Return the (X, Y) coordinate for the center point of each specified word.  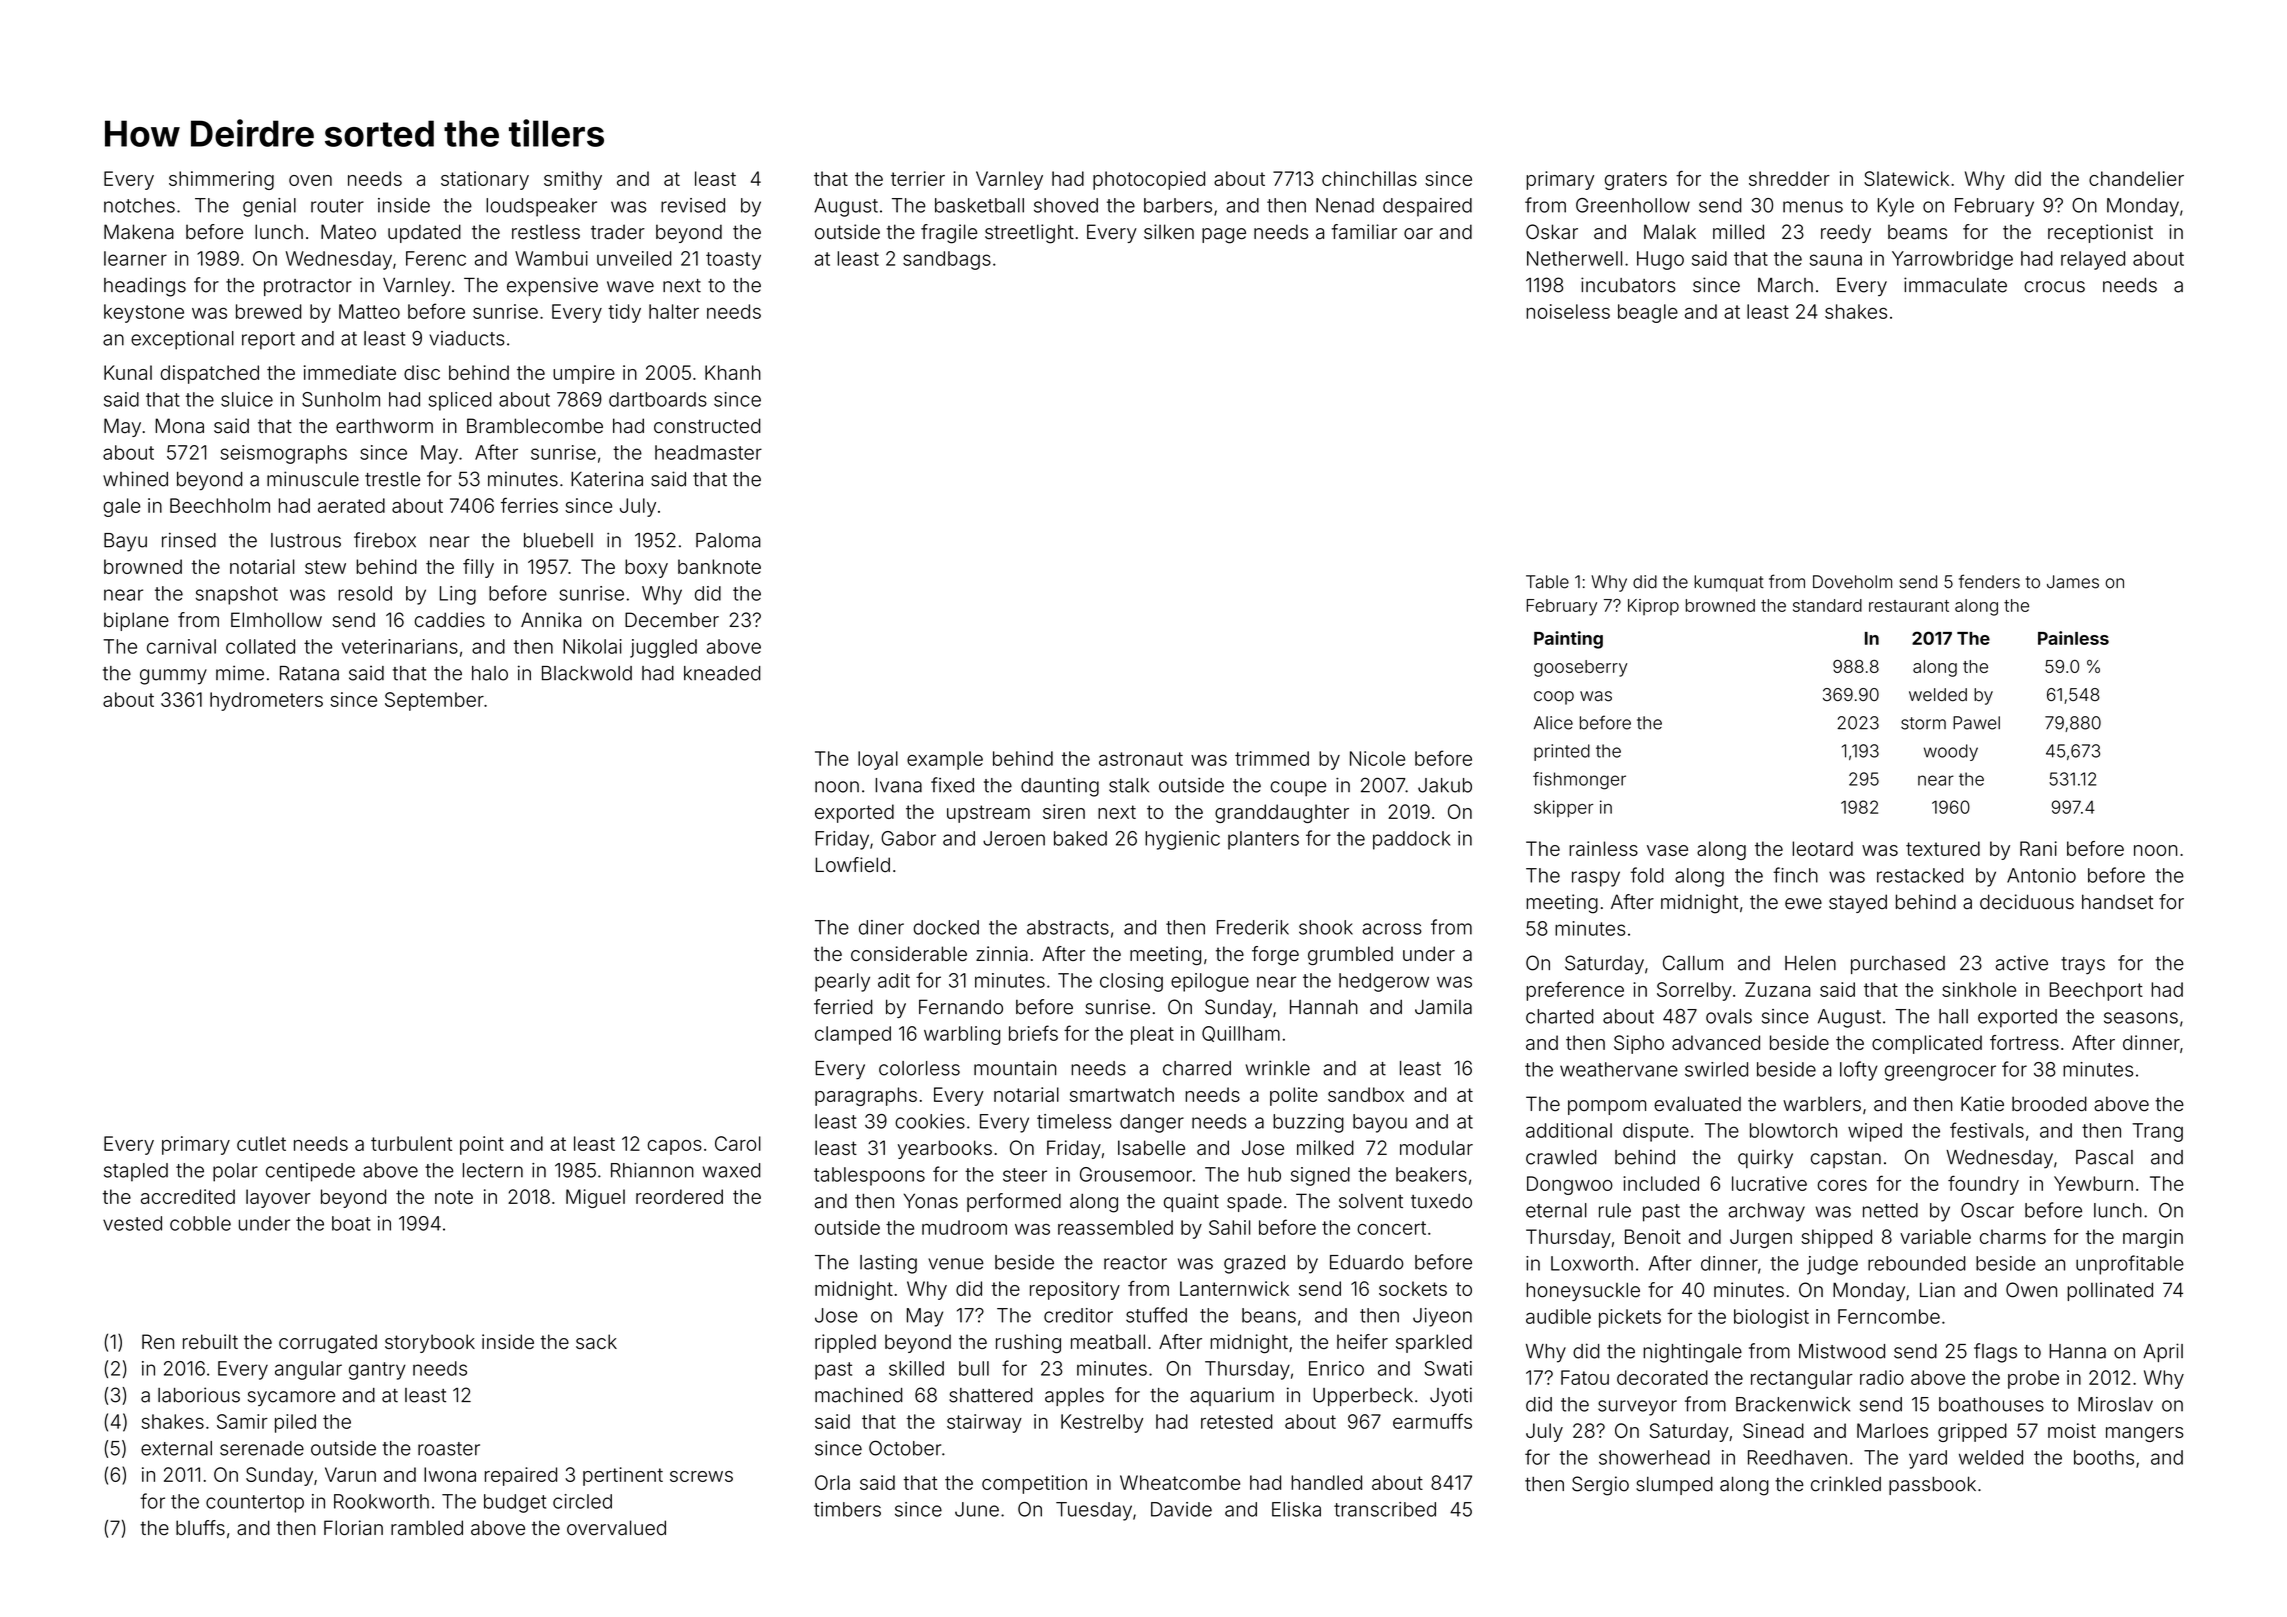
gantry (377, 1371)
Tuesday (1094, 1511)
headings (145, 287)
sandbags (947, 260)
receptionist (2100, 233)
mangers (2144, 1434)
